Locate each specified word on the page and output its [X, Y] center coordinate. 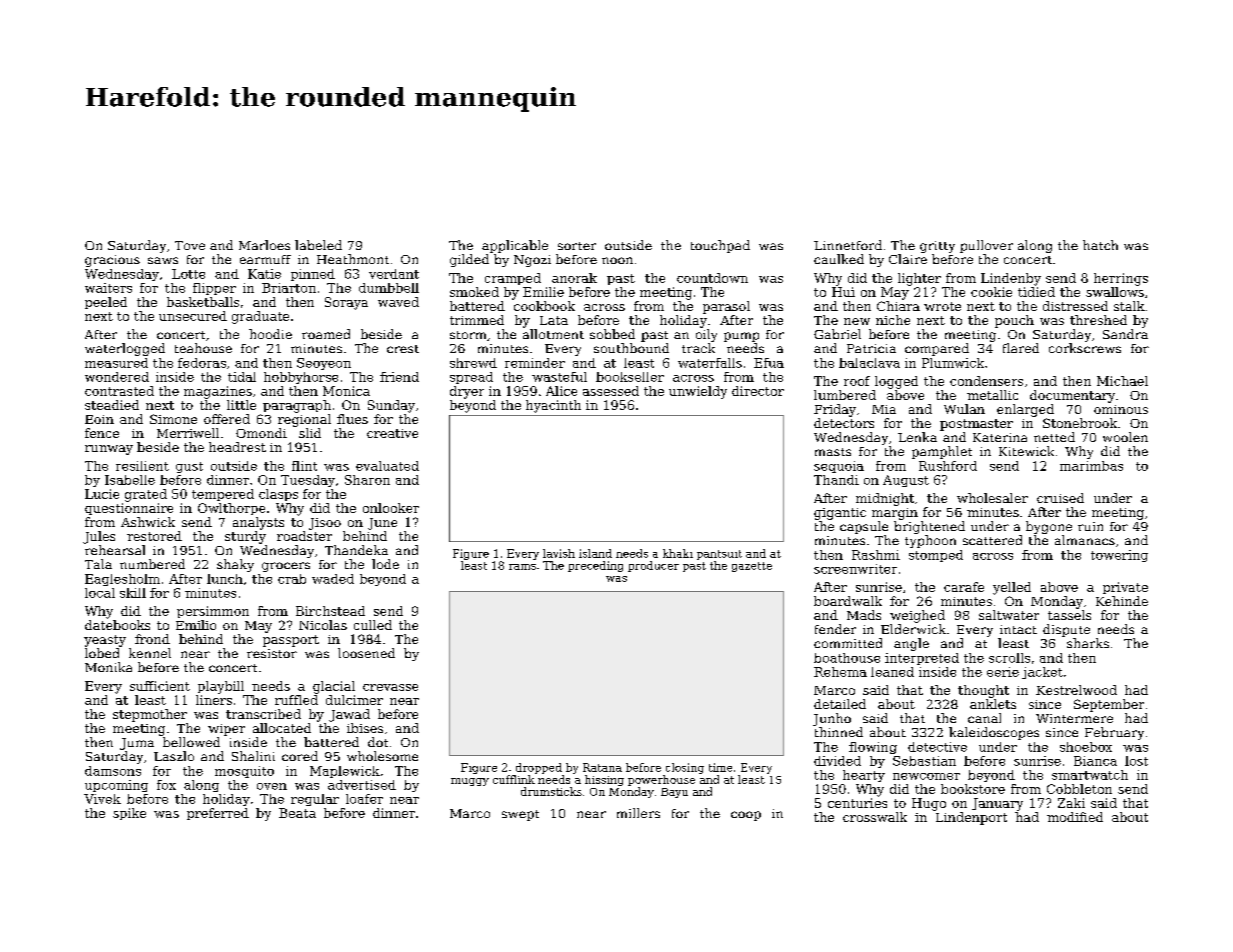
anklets [993, 704]
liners [214, 700]
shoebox [1086, 747]
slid [310, 433]
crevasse [390, 687]
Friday [835, 410]
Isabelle [130, 480]
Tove [190, 245]
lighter [919, 279]
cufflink [514, 779]
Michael [1122, 381]
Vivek [102, 799]
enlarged [1025, 410]
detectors [844, 423]
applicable [515, 246]
